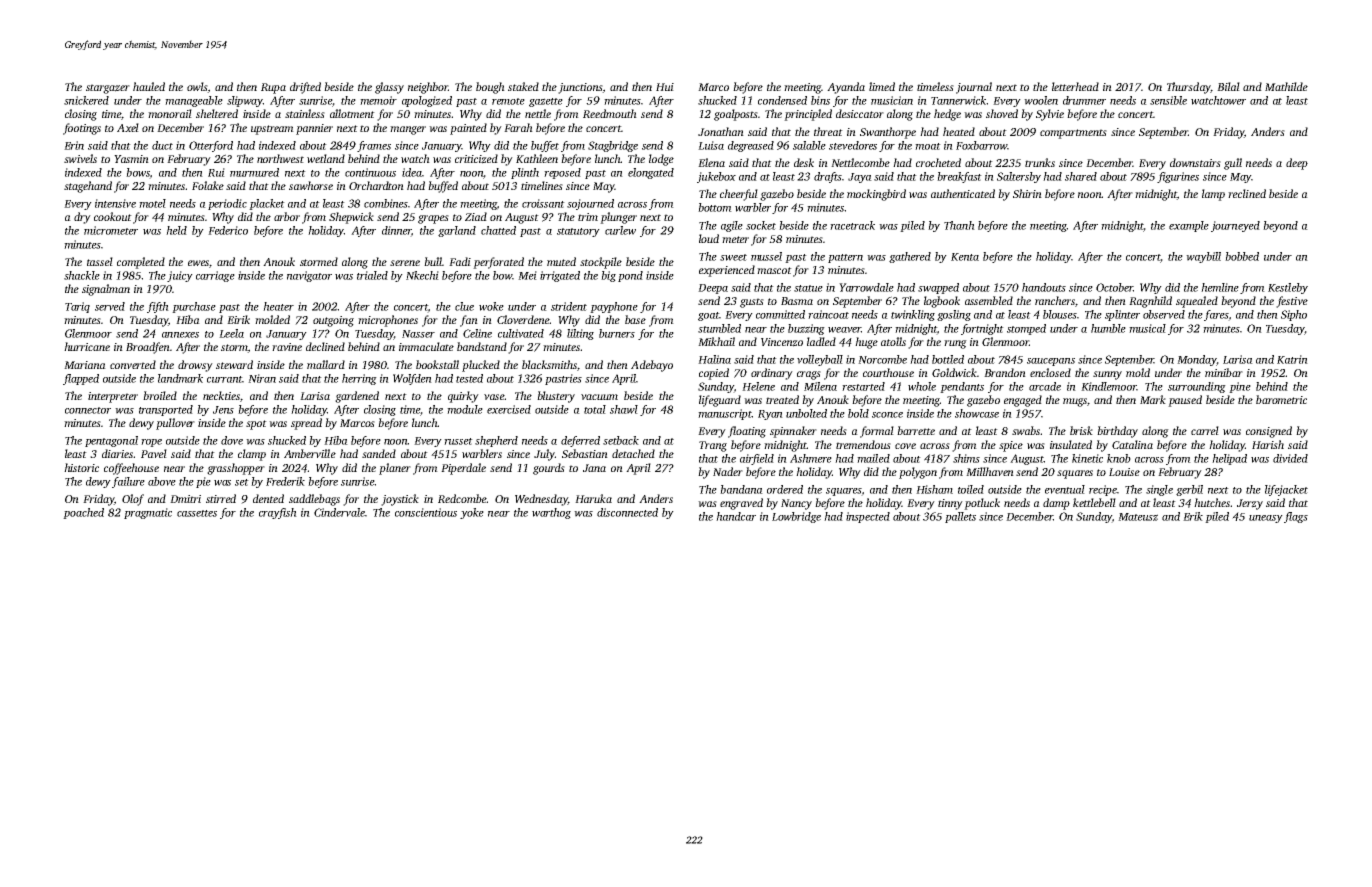 The image size is (1372, 887). What do you see at coordinates (736, 516) in the document?
I see `handcar` at bounding box center [736, 516].
